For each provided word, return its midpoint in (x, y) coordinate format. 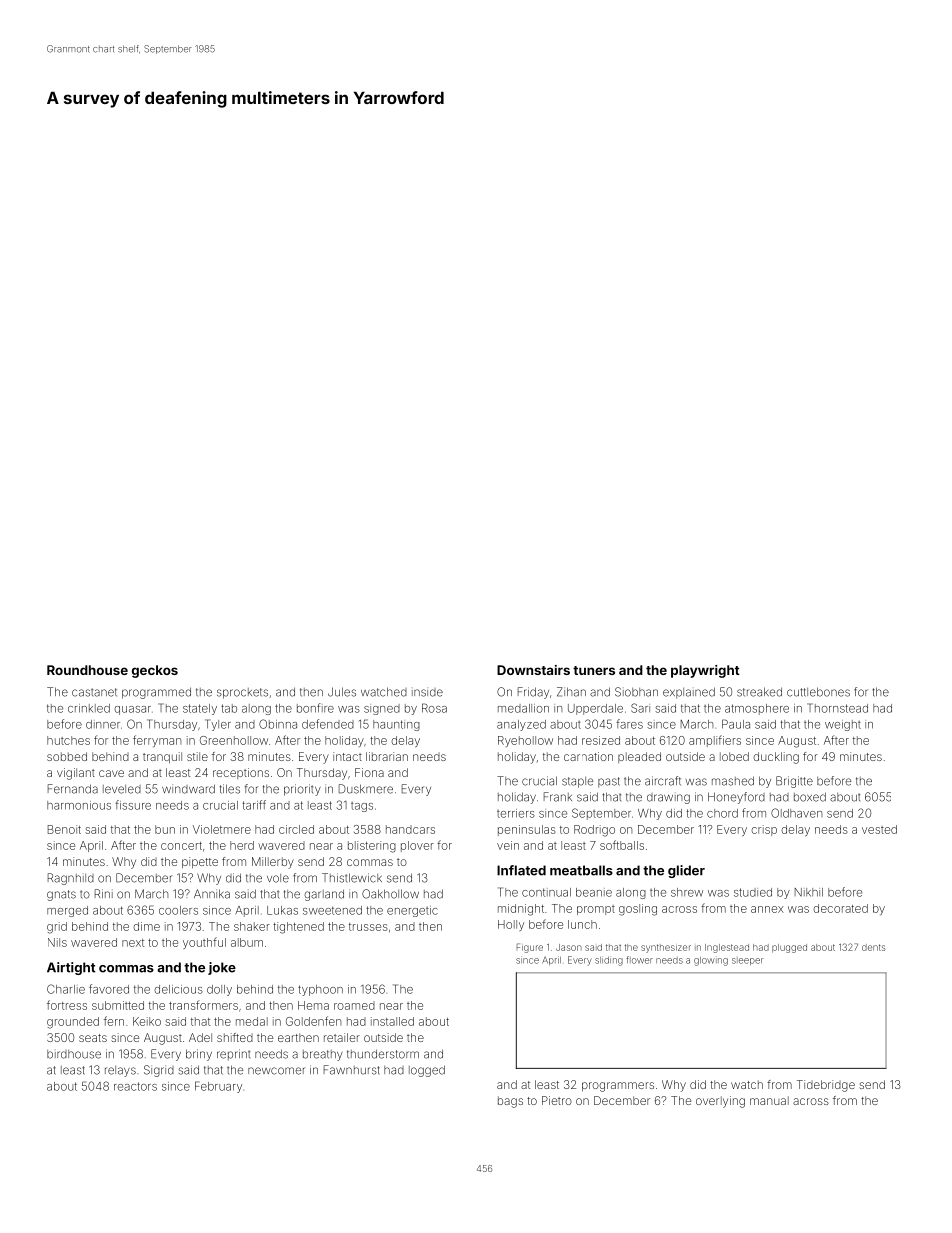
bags (510, 1102)
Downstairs (533, 670)
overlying (720, 1102)
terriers (516, 813)
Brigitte (794, 782)
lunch (582, 924)
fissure (133, 805)
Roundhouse (87, 670)
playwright (705, 671)
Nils (57, 942)
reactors (135, 1086)
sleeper (747, 961)
